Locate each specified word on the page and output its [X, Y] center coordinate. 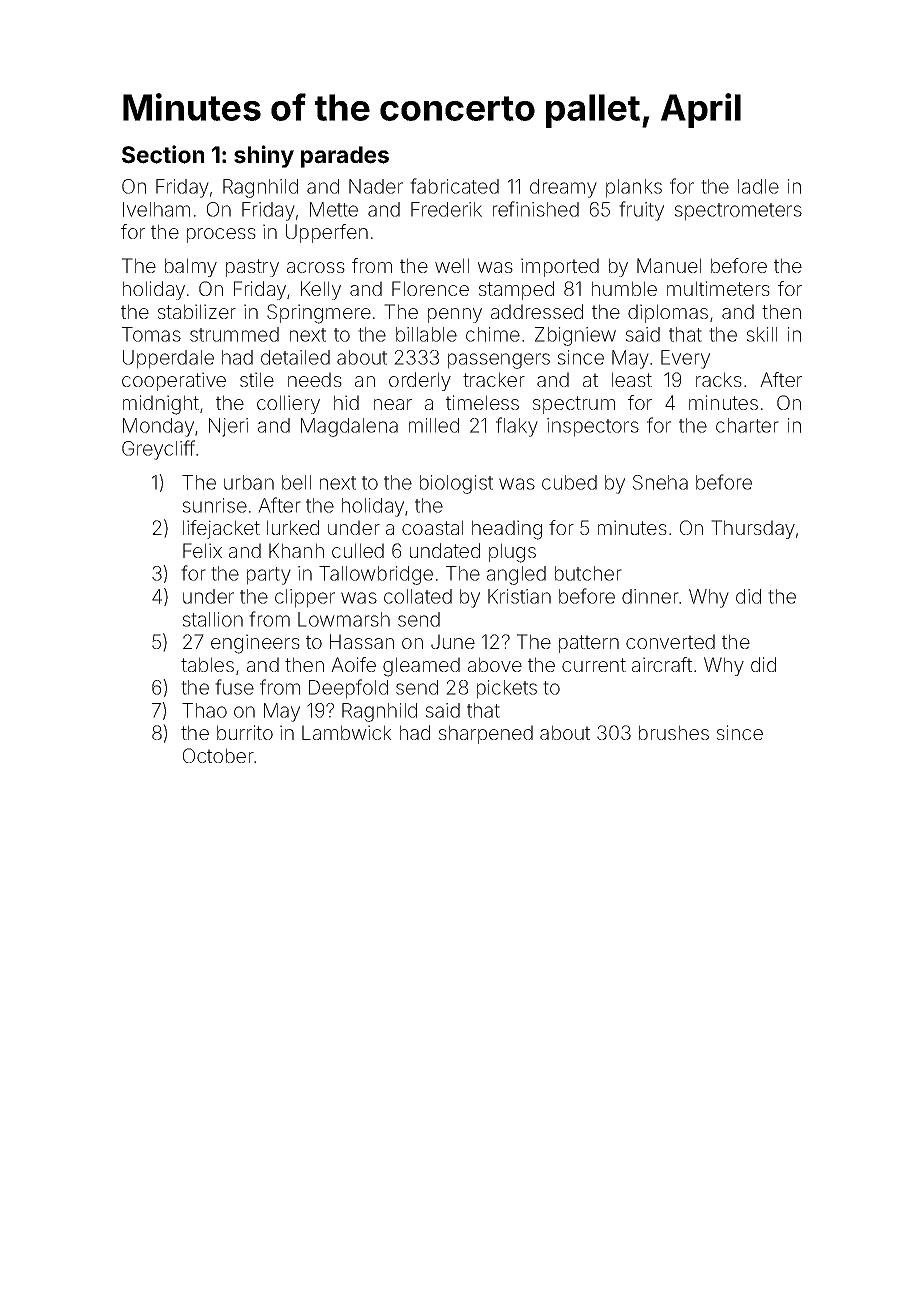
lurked [293, 527]
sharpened [486, 734]
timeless [482, 402]
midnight [161, 405]
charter [747, 425]
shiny [264, 156]
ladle [758, 186]
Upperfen [327, 233]
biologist [456, 484]
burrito [245, 732]
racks [719, 379]
